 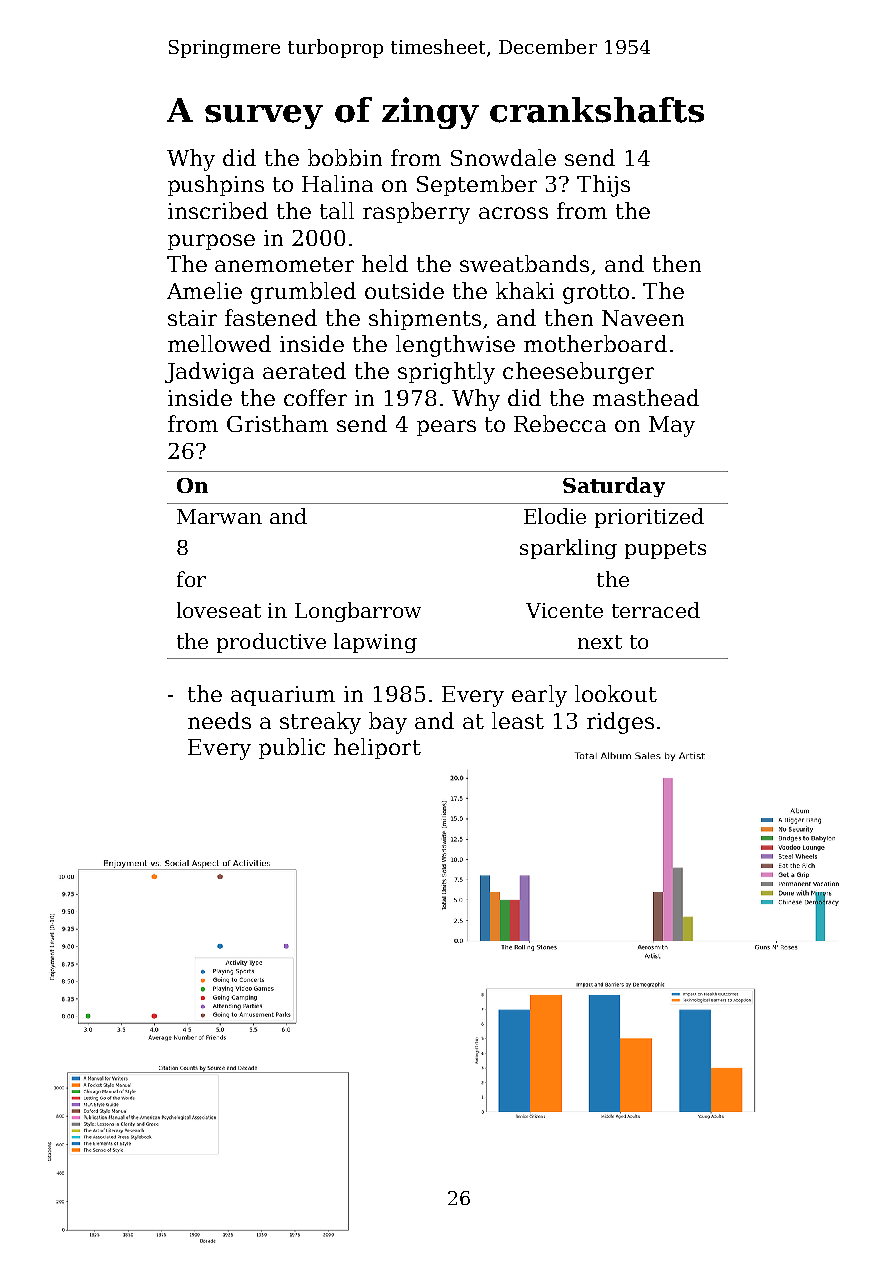 What do you see at coordinates (603, 186) in the page?
I see `Thijs` at bounding box center [603, 186].
